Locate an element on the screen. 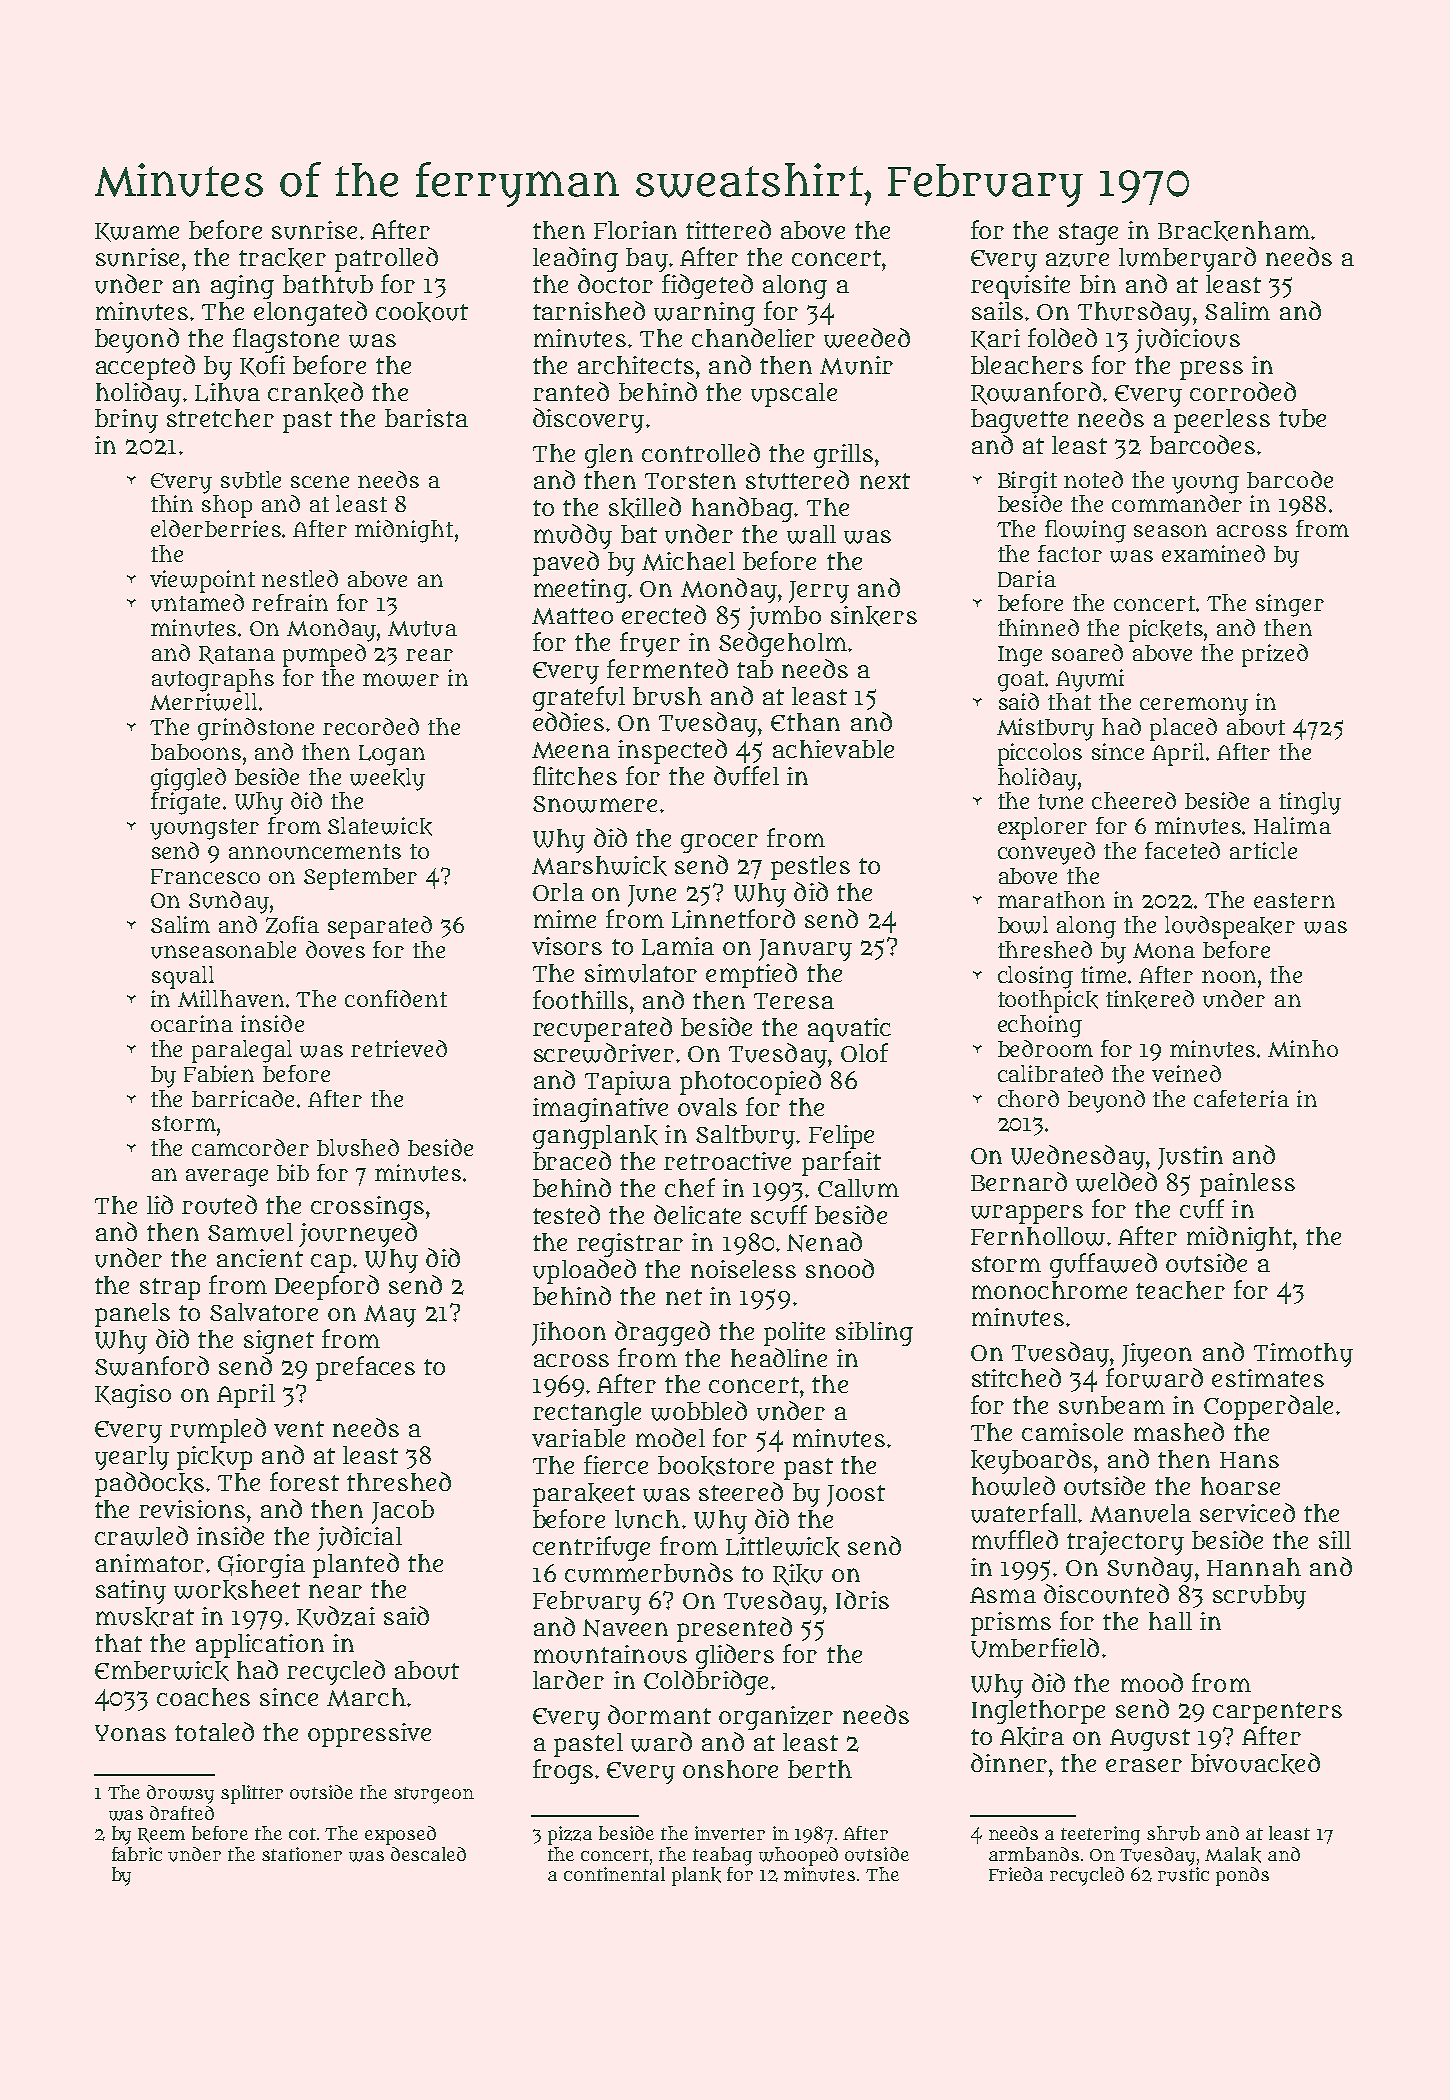  fabric is located at coordinates (137, 1854).
